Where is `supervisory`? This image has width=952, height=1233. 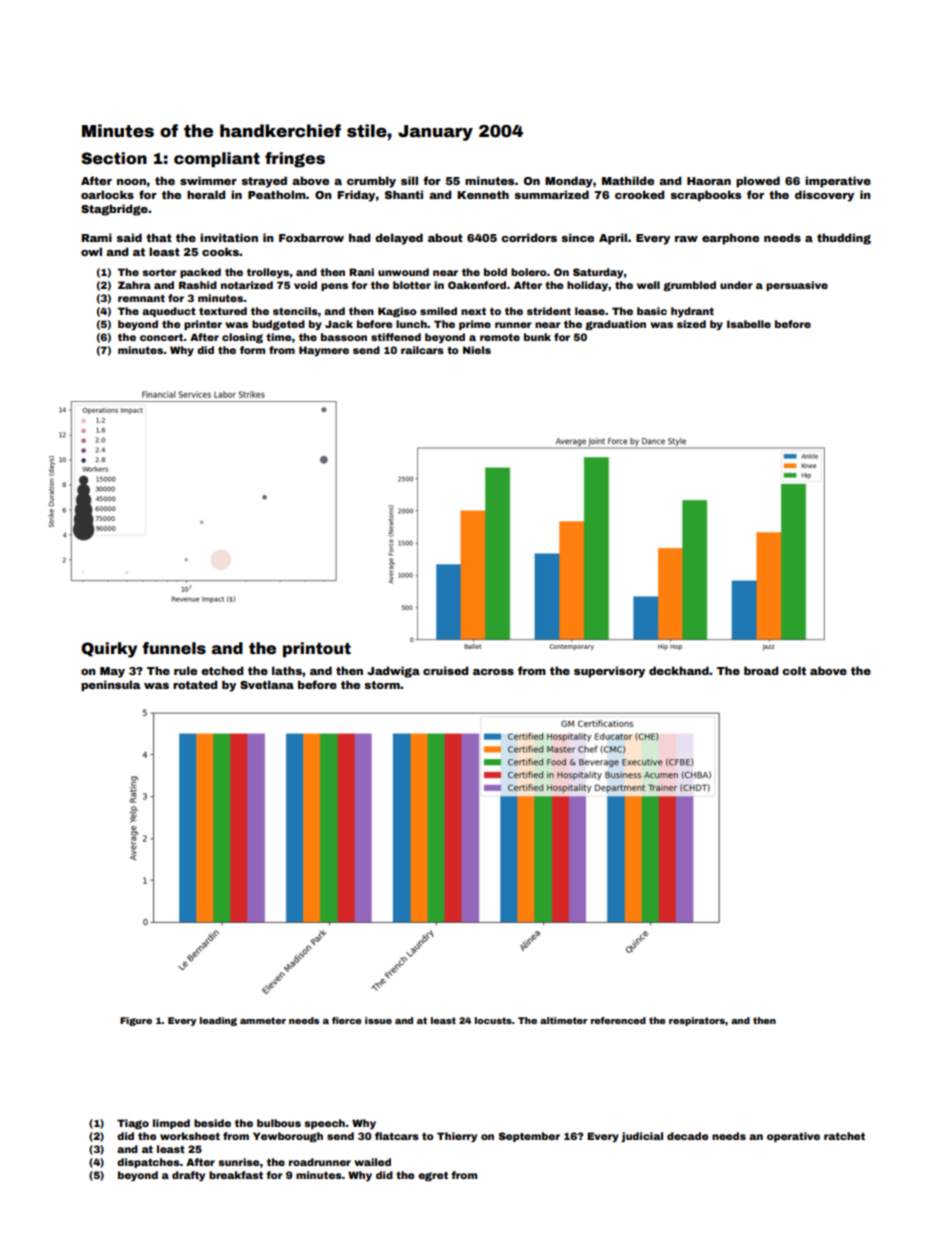 supervisory is located at coordinates (609, 672).
